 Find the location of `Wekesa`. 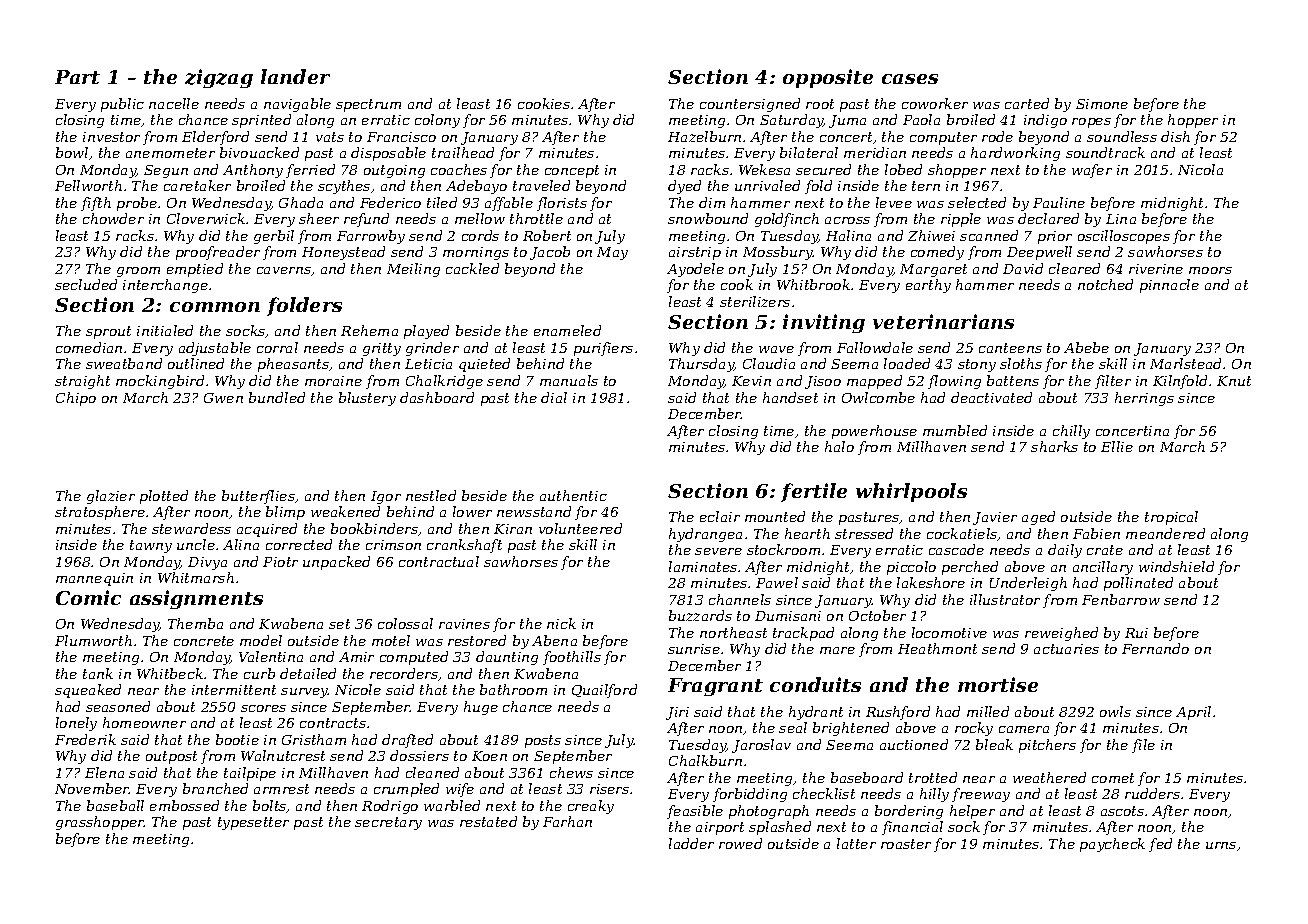

Wekesa is located at coordinates (764, 169).
